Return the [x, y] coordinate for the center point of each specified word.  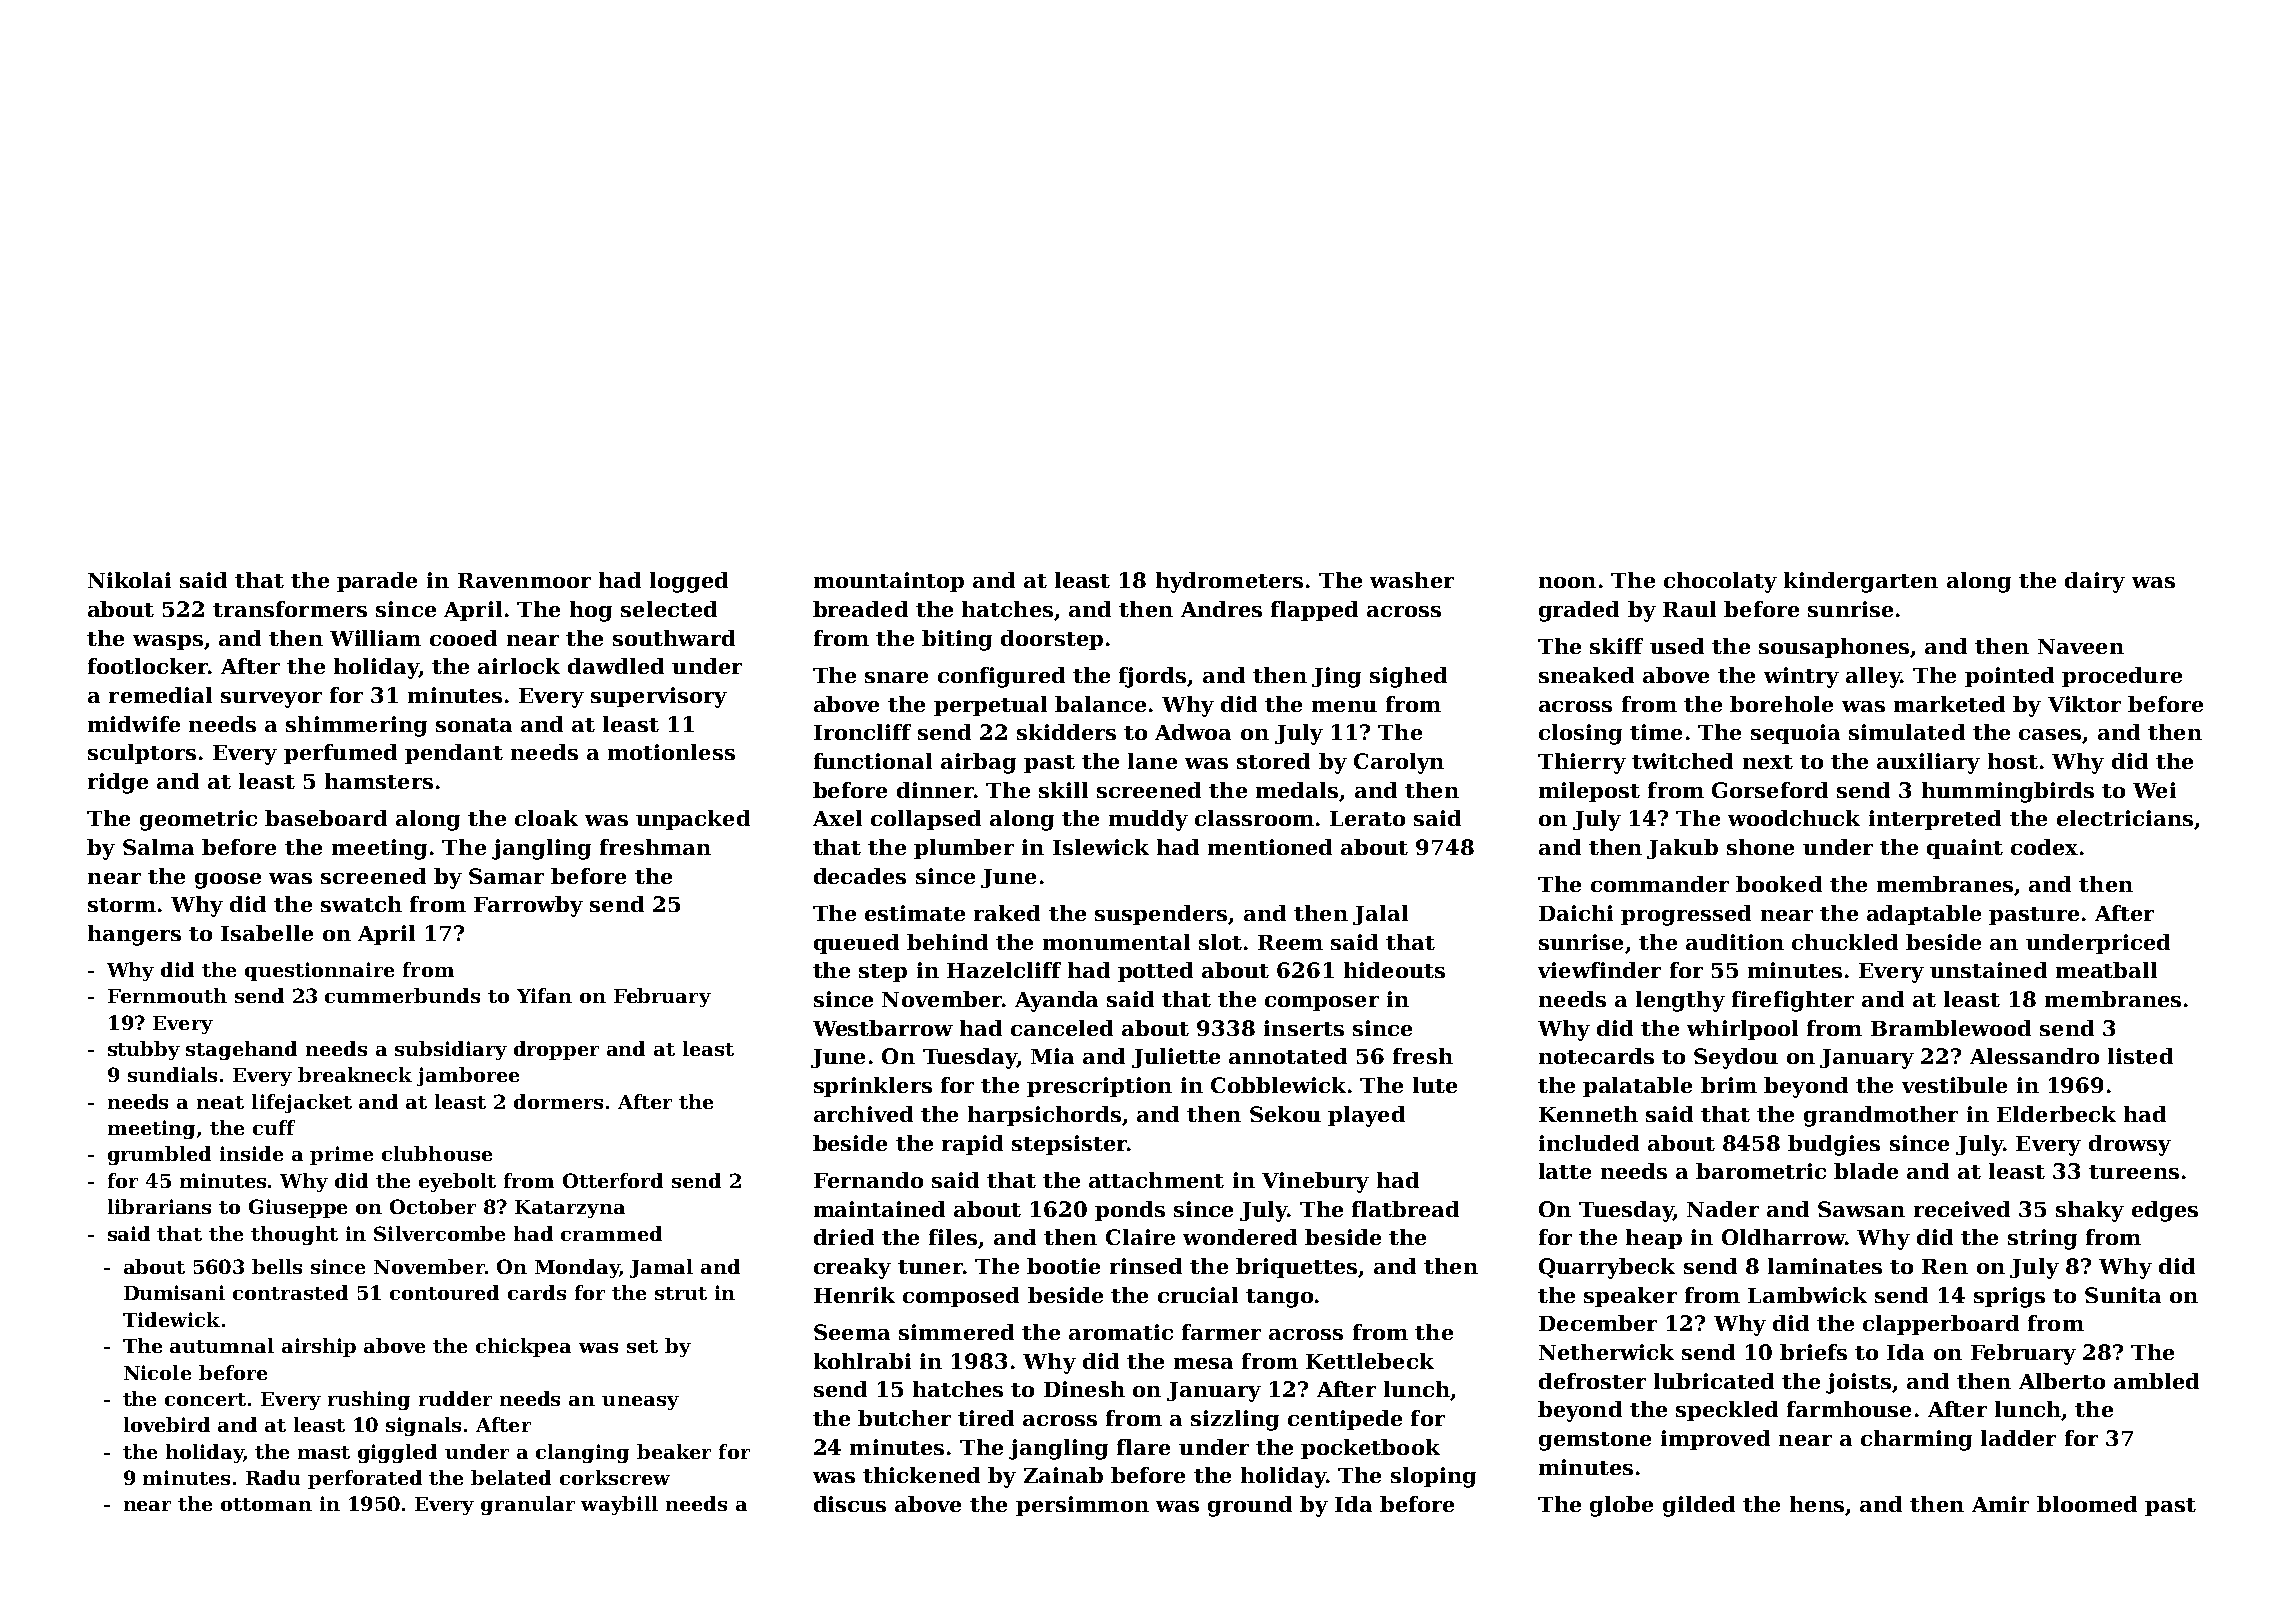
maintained [879, 1209]
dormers [558, 1101]
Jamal [661, 1268]
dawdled [616, 666]
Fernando [868, 1180]
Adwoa [1193, 732]
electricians [2125, 818]
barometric [1761, 1171]
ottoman [266, 1504]
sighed [1408, 677]
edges [2165, 1211]
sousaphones [1834, 648]
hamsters [379, 781]
